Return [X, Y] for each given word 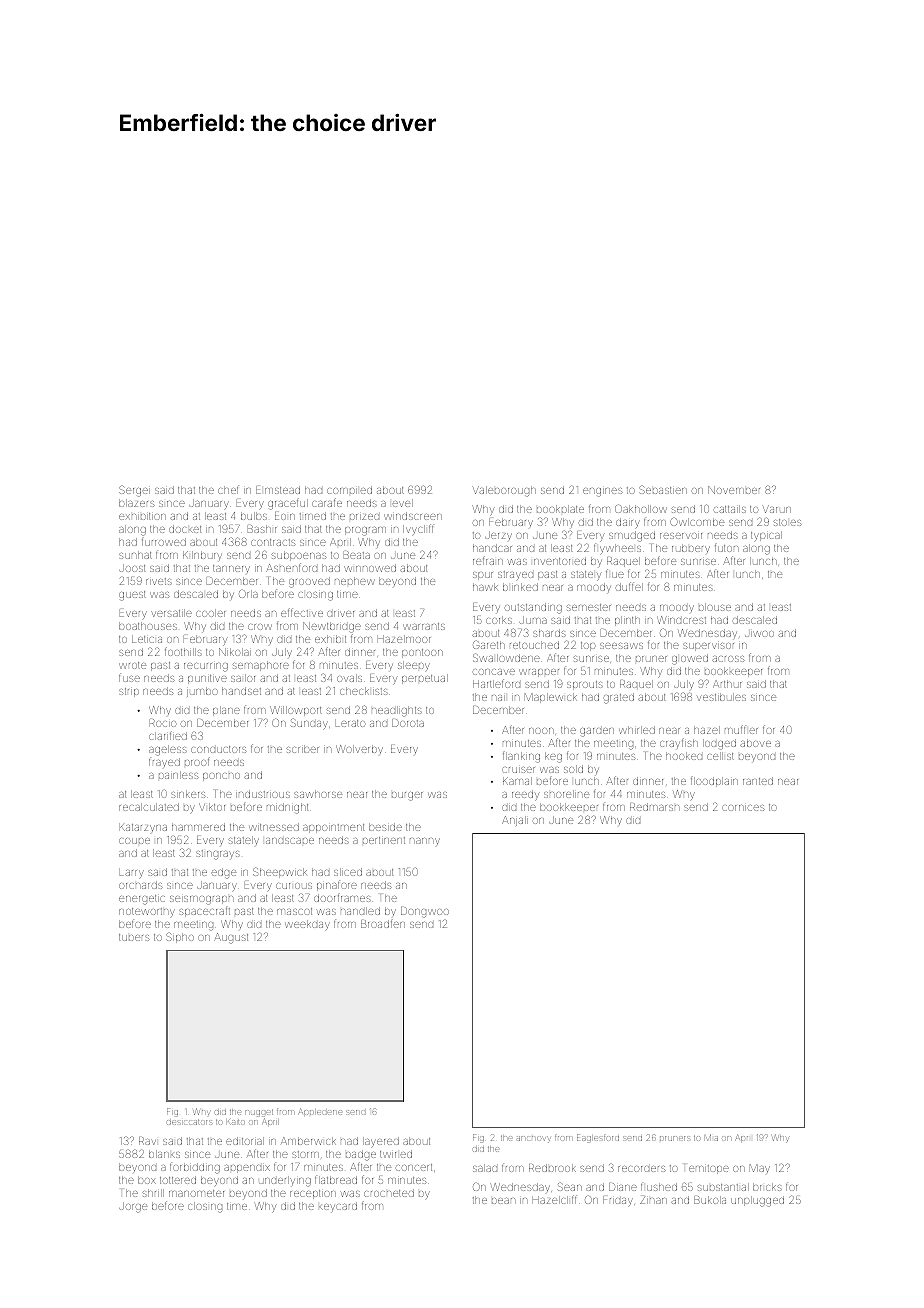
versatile [171, 613]
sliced [348, 872]
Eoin [285, 516]
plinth [627, 621]
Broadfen [383, 924]
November [734, 490]
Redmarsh [654, 807]
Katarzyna [143, 828]
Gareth [489, 645]
